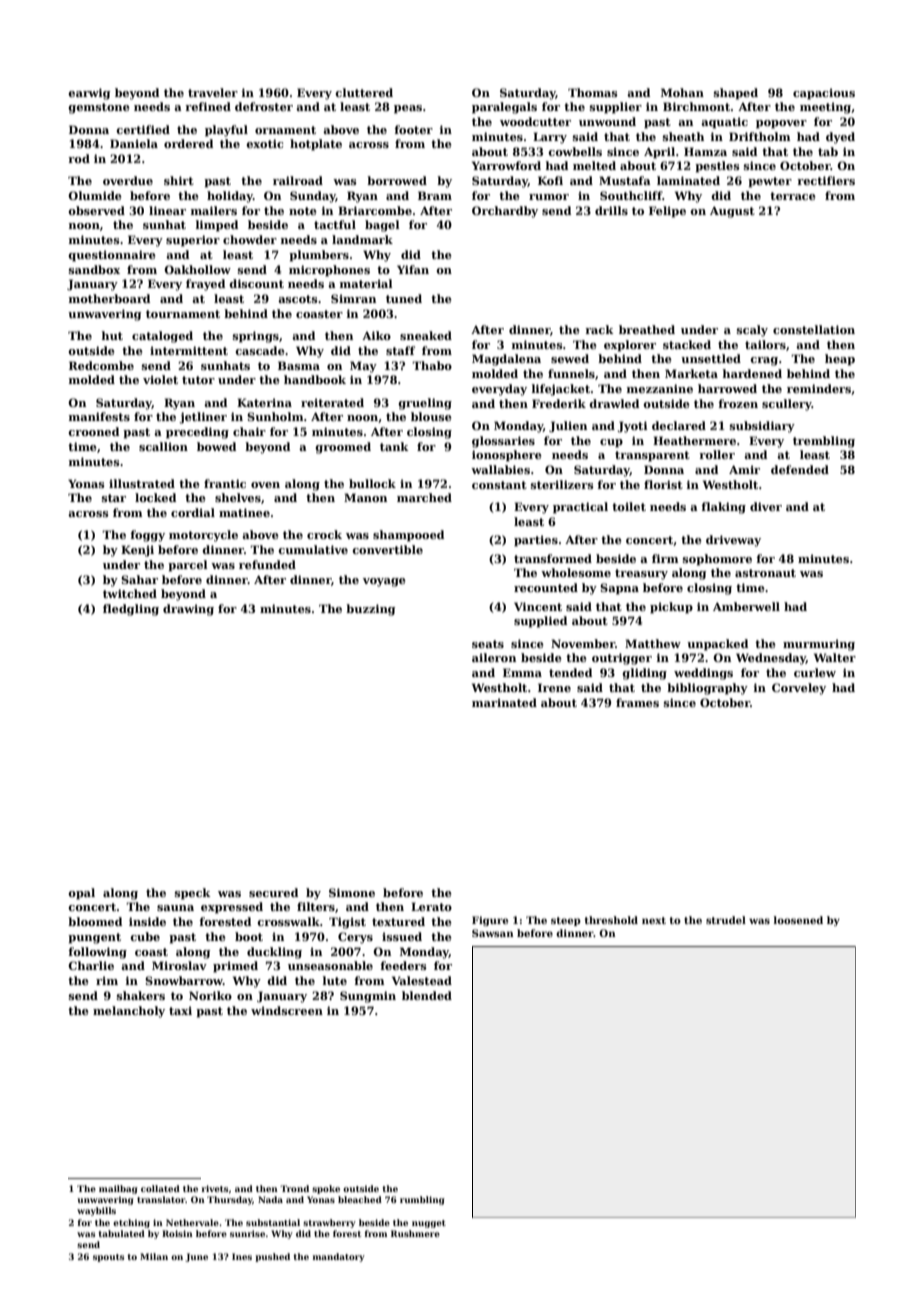 Image resolution: width=924 pixels, height=1308 pixels. Describe the element at coordinates (118, 1189) in the screenshot. I see `mailbag` at that location.
